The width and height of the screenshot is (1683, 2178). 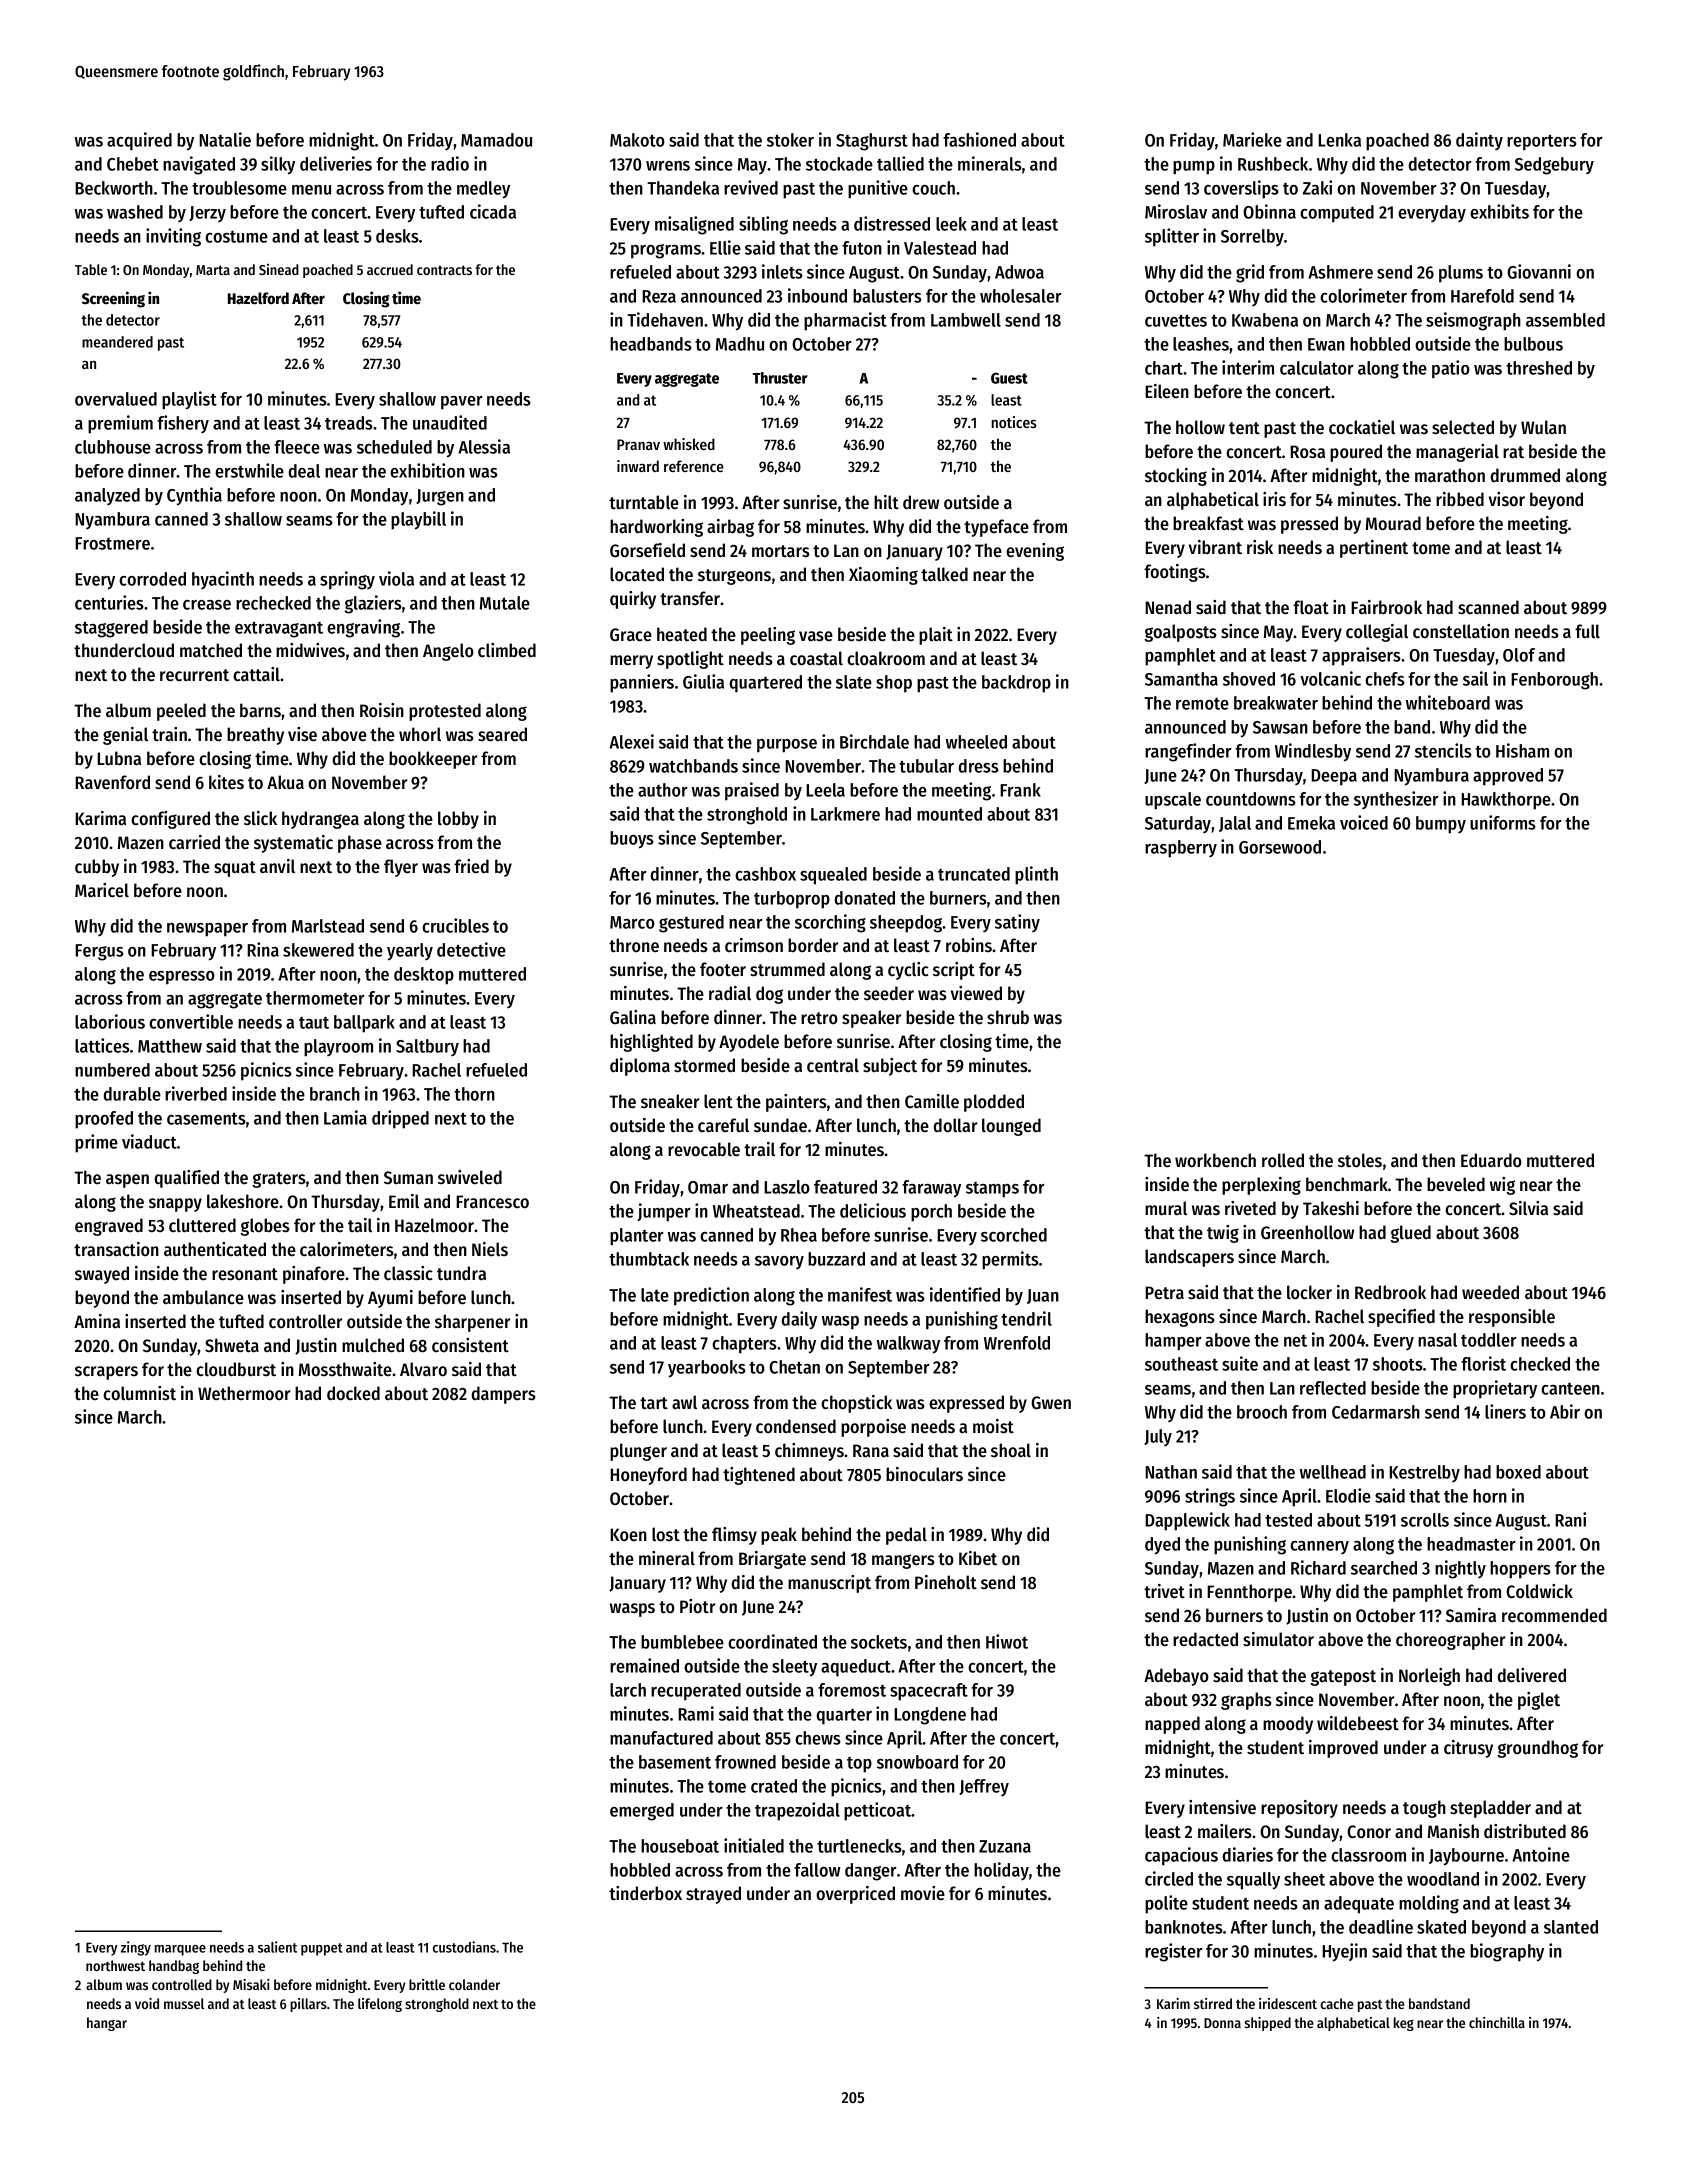 What do you see at coordinates (974, 874) in the screenshot?
I see `truncated` at bounding box center [974, 874].
